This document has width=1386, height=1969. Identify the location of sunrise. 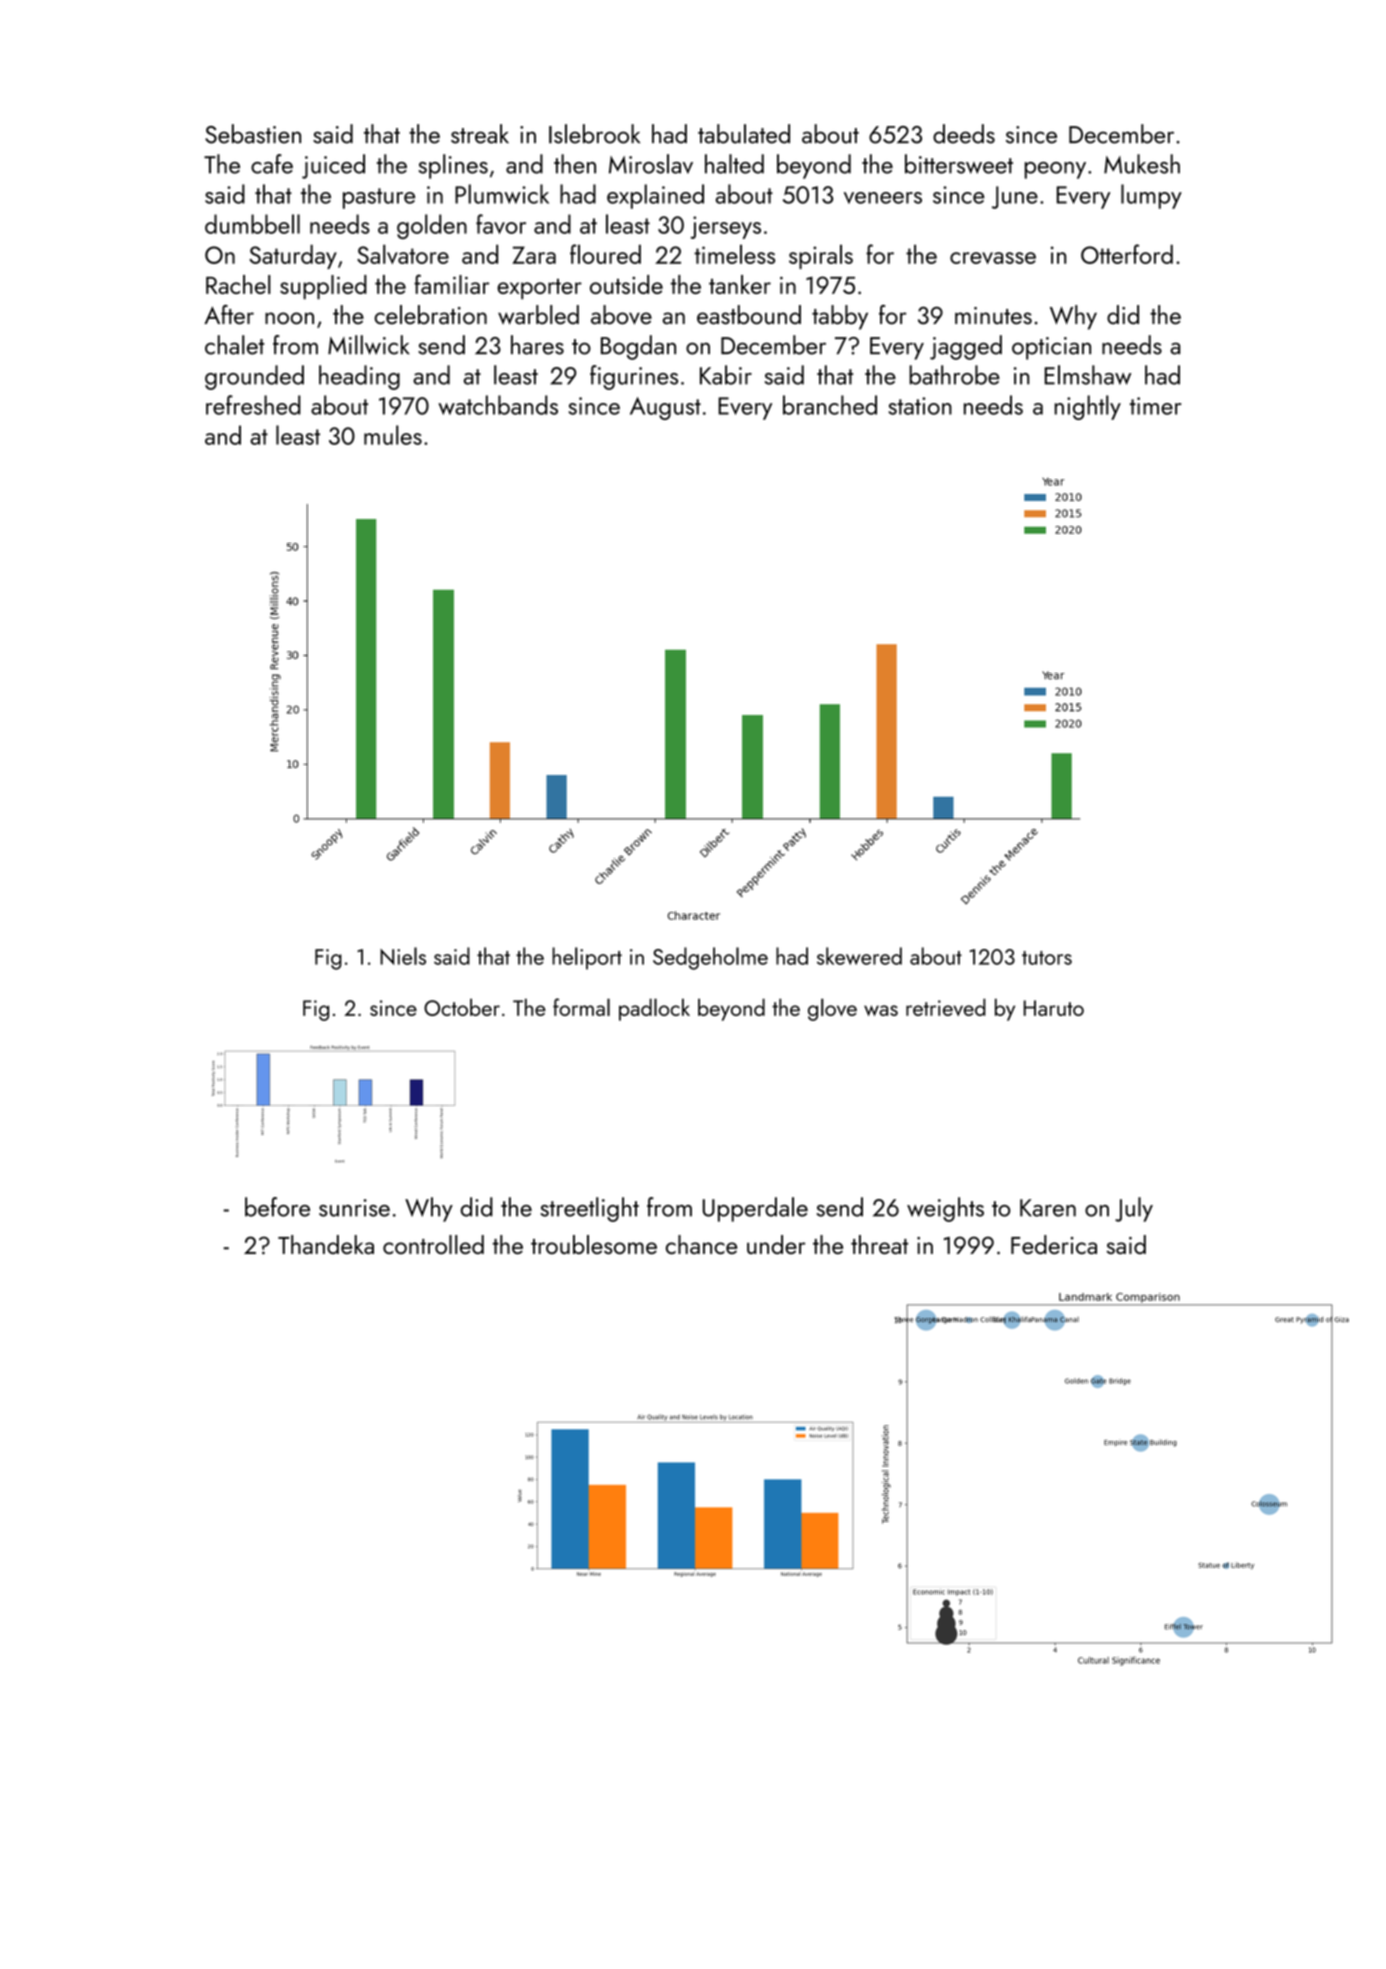
(354, 1208).
